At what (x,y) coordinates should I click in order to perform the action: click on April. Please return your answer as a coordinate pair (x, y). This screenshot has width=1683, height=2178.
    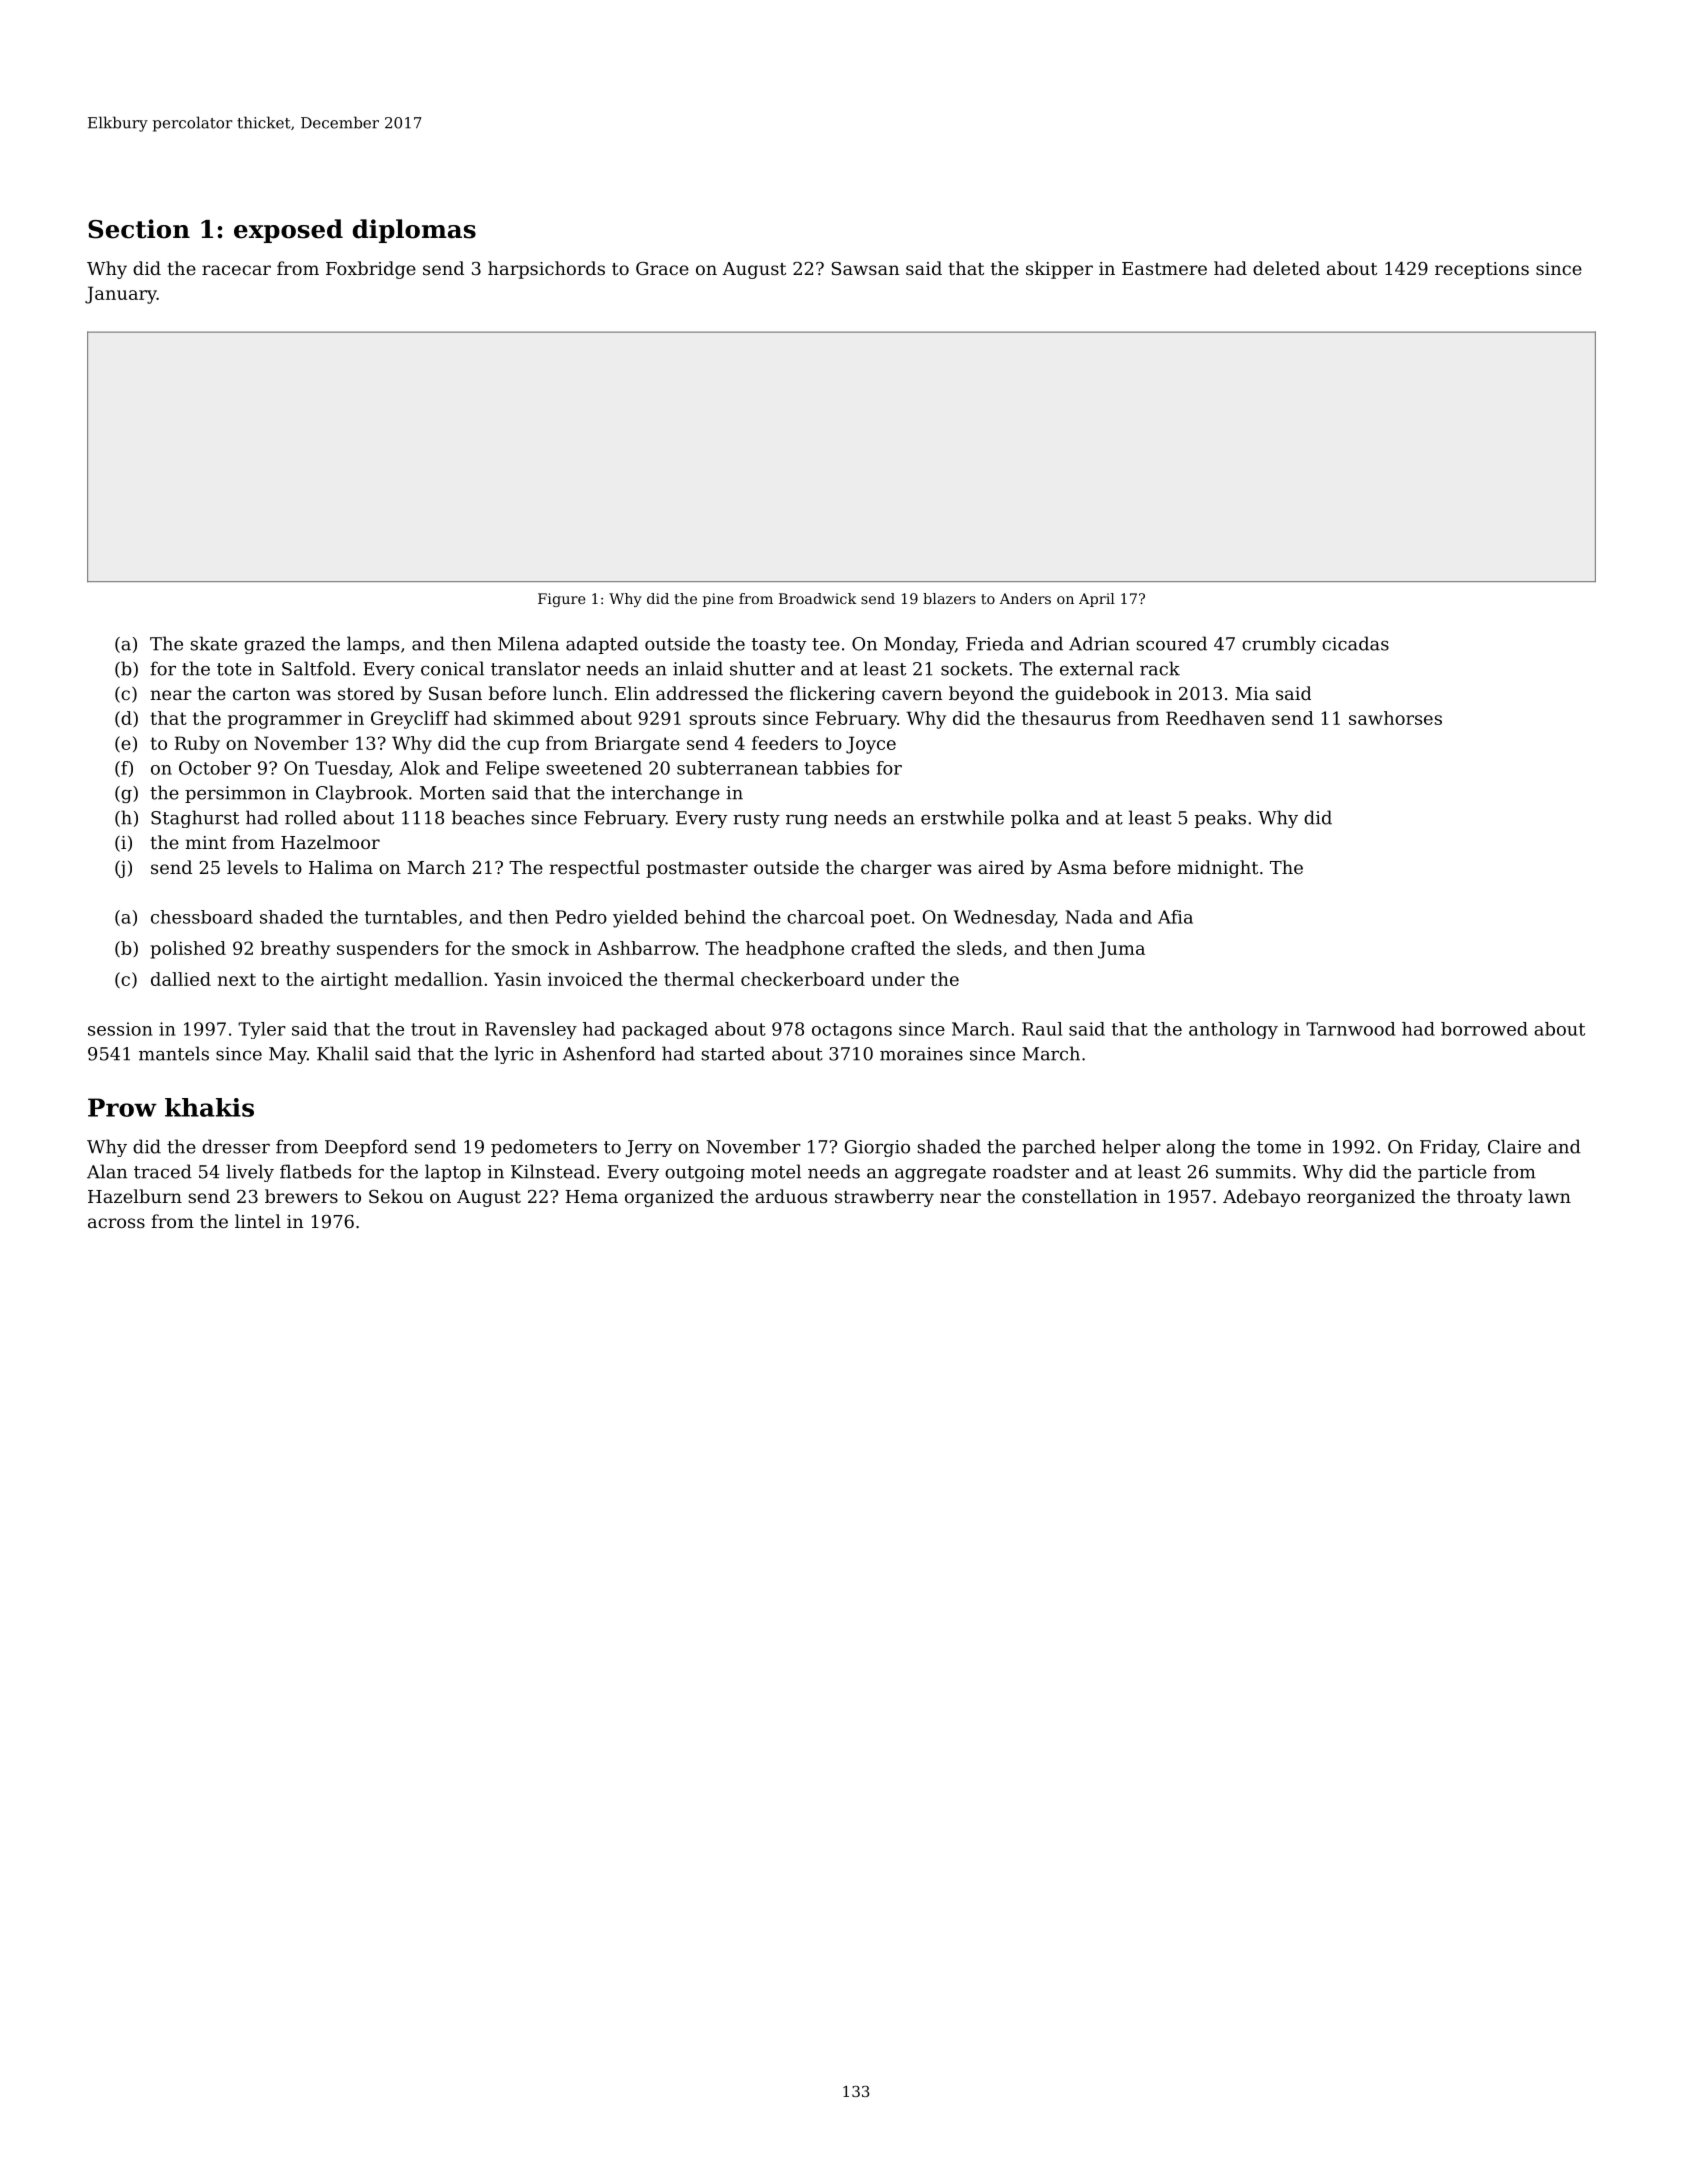
    Looking at the image, I should click on (1097, 600).
